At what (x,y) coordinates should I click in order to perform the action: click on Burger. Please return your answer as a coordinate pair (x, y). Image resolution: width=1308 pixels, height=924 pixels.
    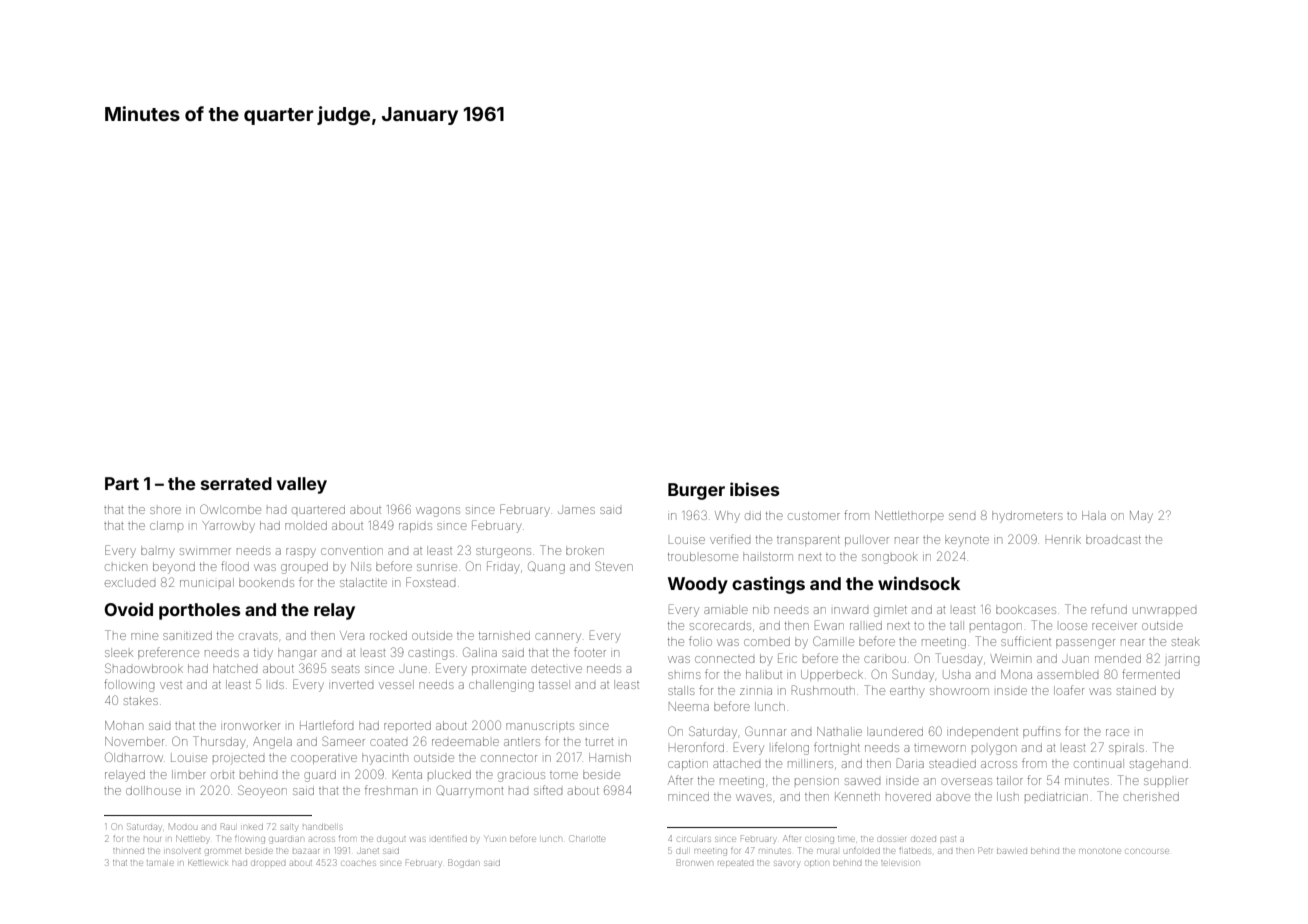
    Looking at the image, I should click on (696, 491).
